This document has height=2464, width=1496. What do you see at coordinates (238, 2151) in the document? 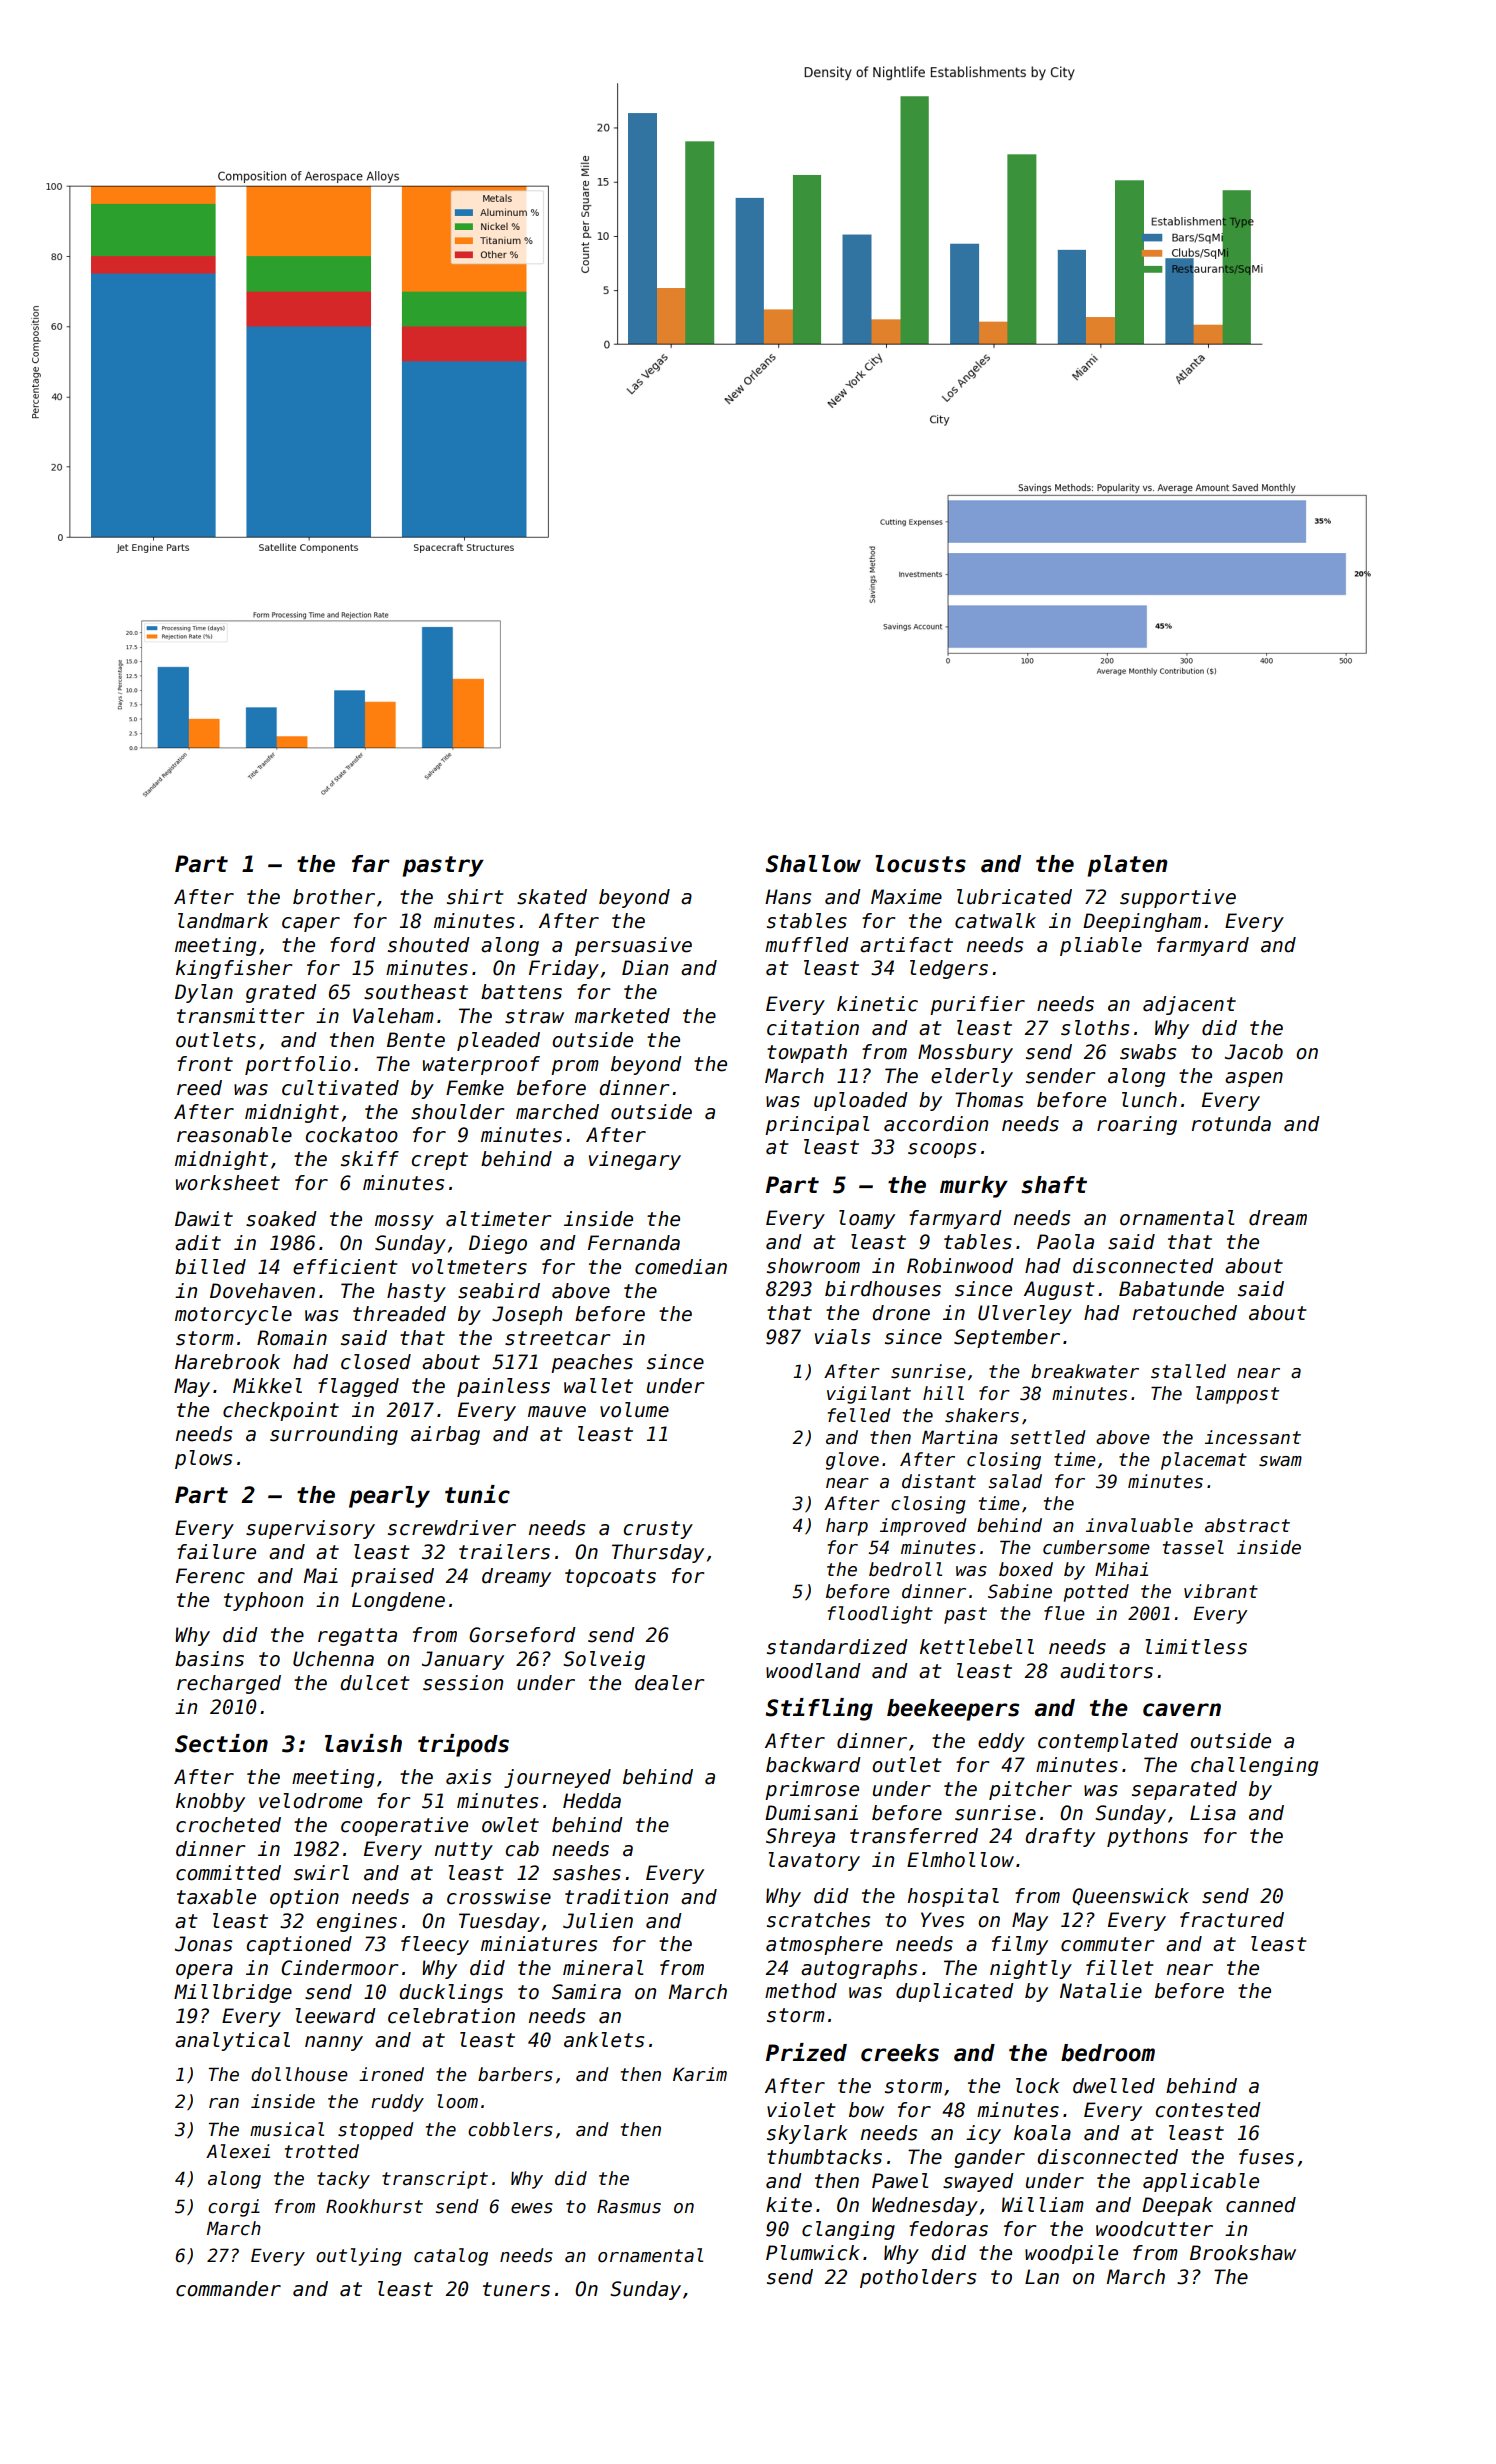
I see `Alexei` at bounding box center [238, 2151].
